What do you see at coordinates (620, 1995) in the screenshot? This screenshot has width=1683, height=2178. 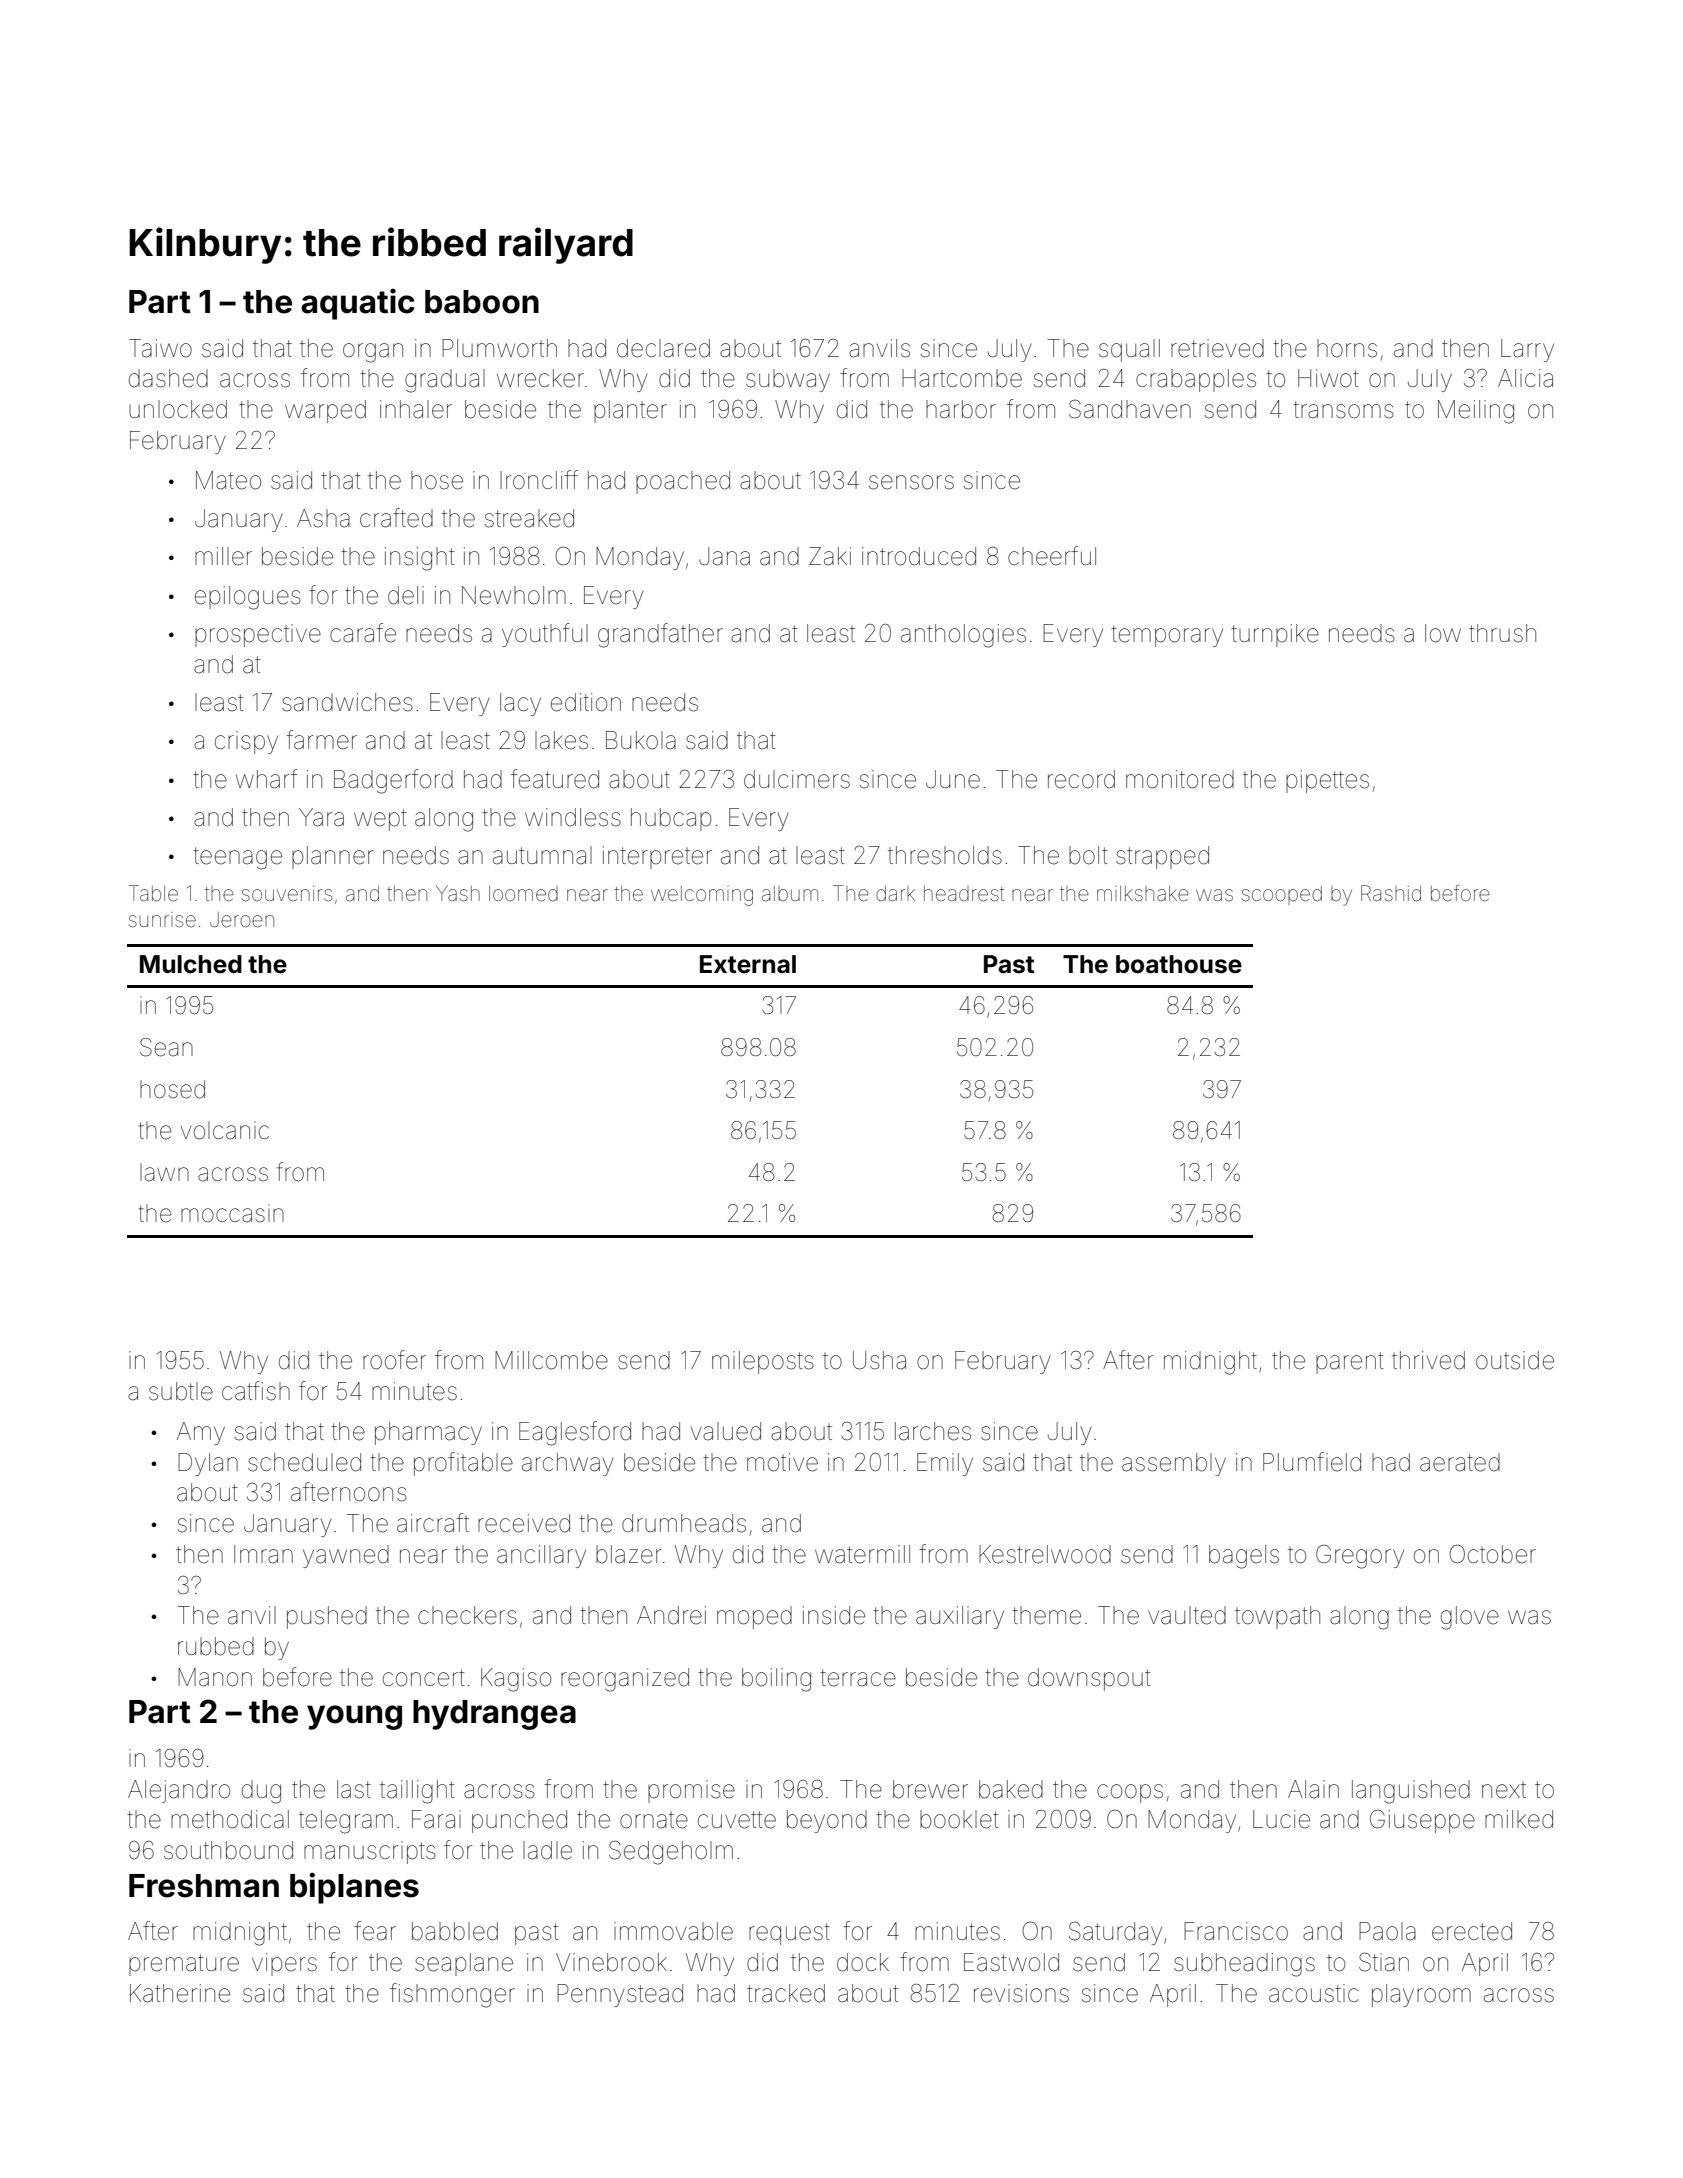 I see `Pennystead` at bounding box center [620, 1995].
